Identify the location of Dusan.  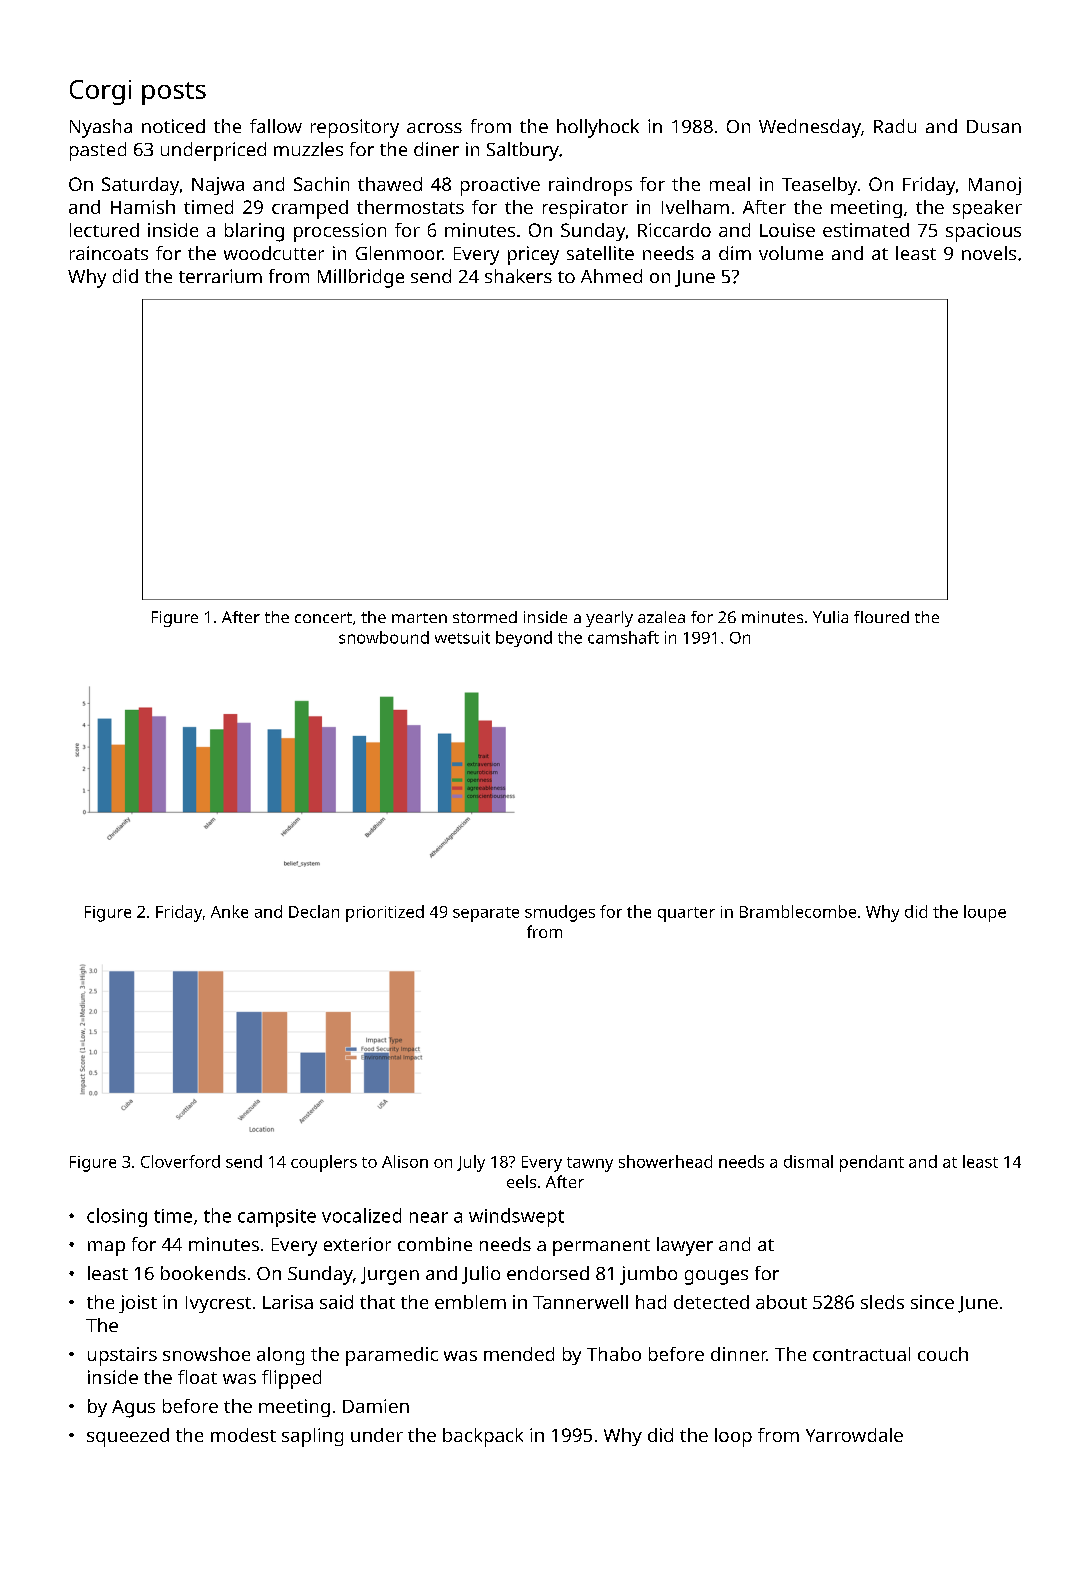
(994, 126).
